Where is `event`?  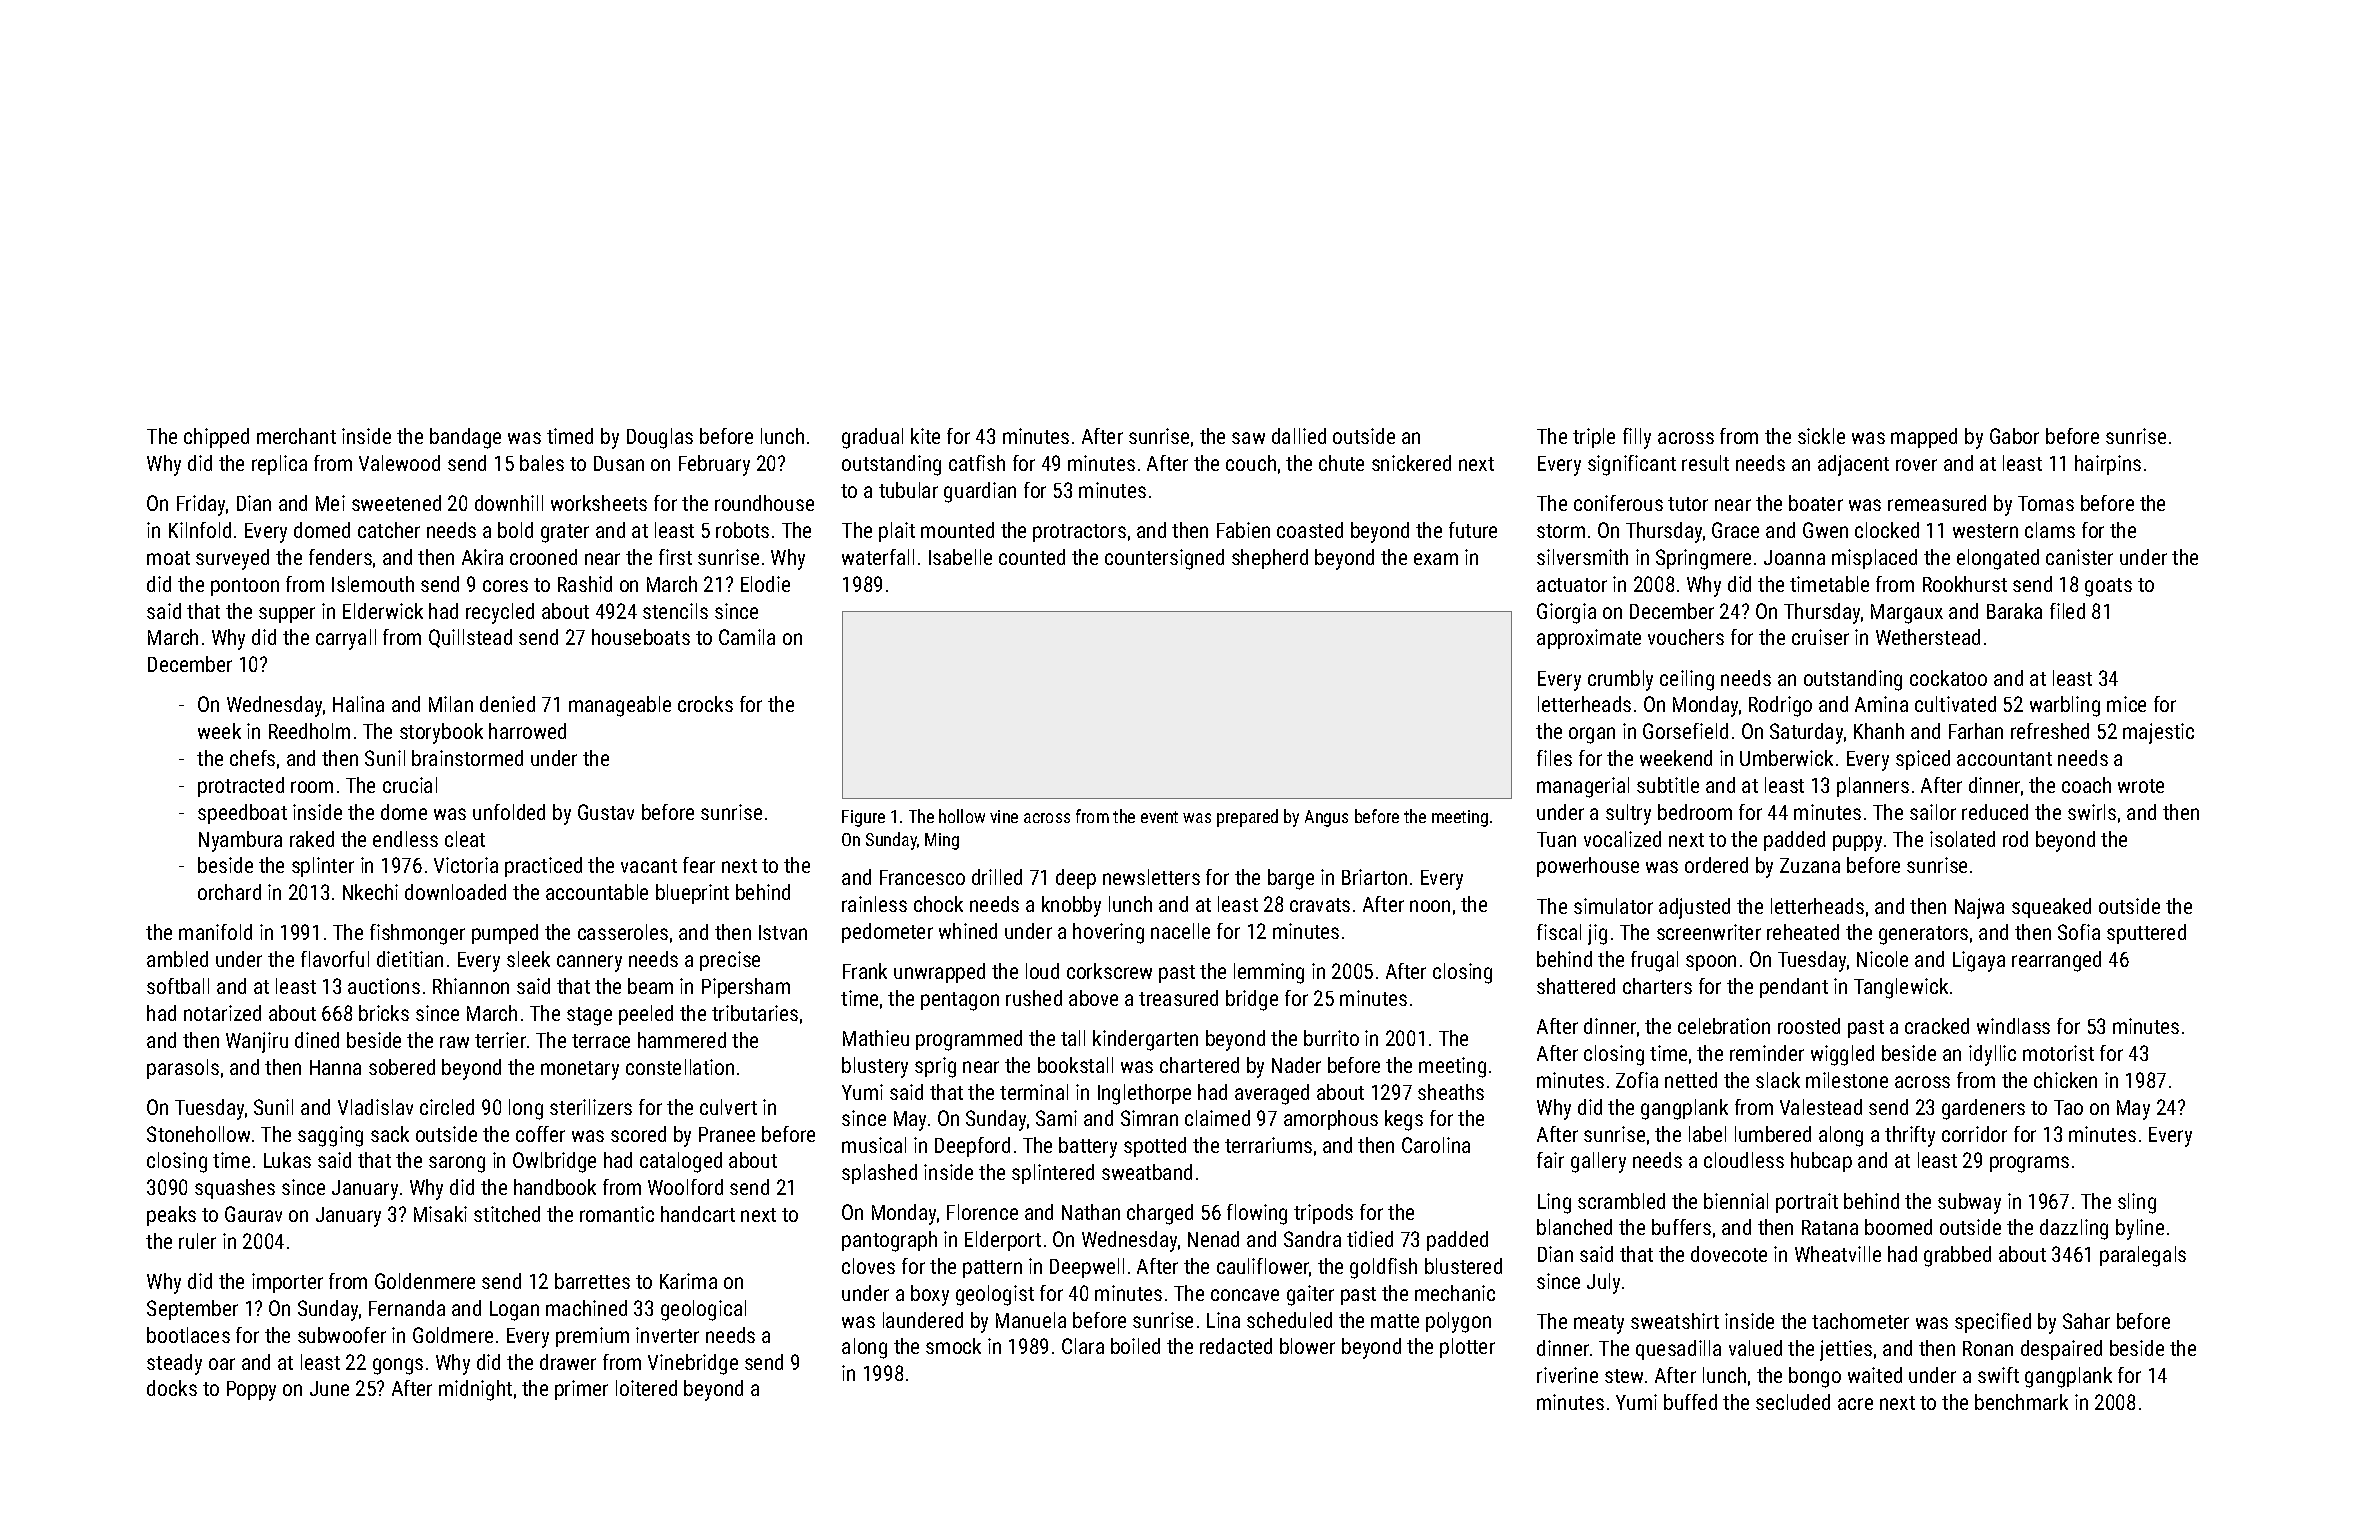 event is located at coordinates (1159, 817).
